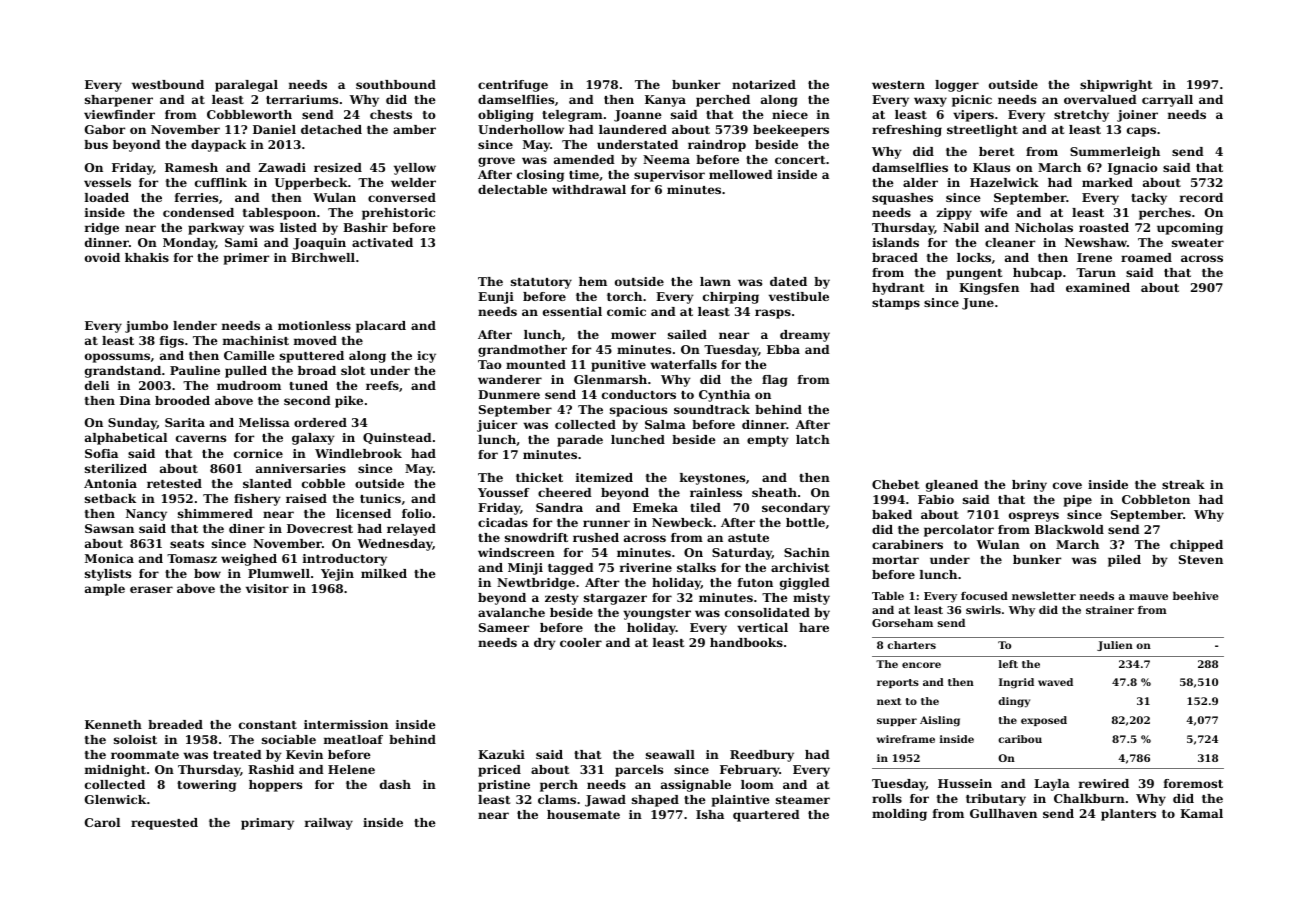 This screenshot has height=924, width=1308. I want to click on ample, so click(105, 590).
